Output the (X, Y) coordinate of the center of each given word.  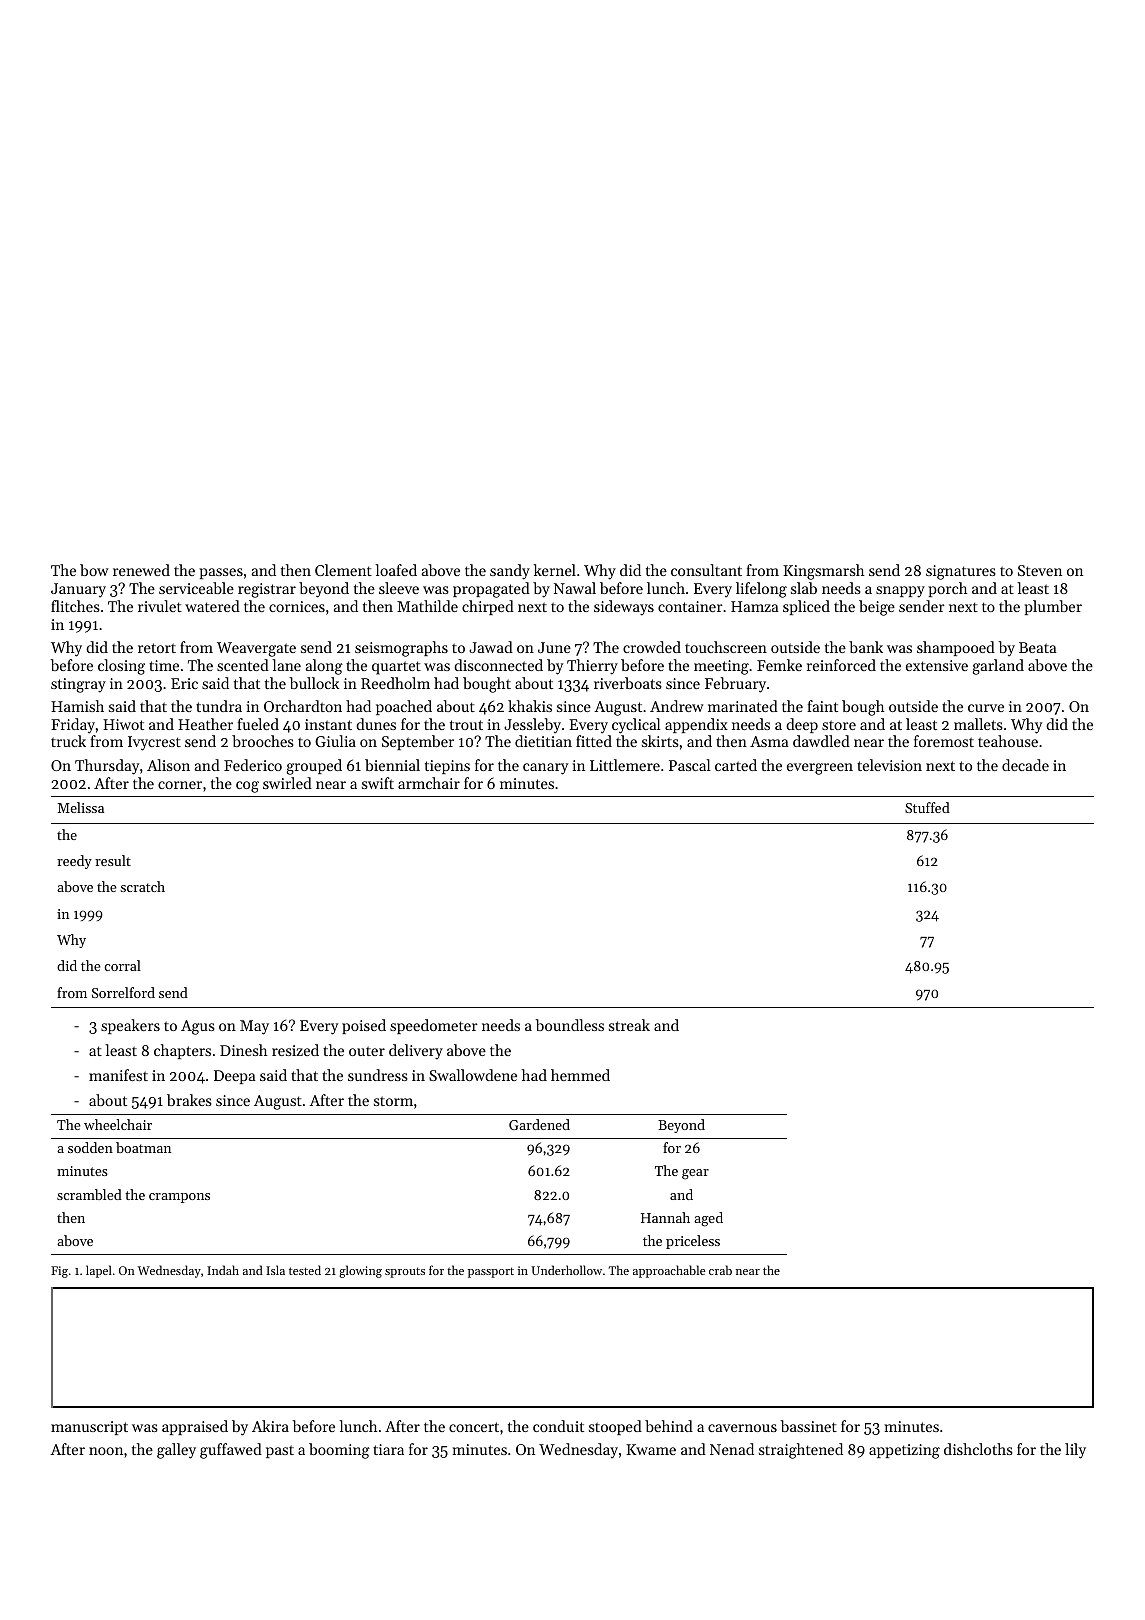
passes (221, 573)
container (690, 606)
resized (295, 1050)
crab (720, 1270)
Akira (270, 1426)
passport (491, 1272)
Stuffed (927, 807)
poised (364, 1026)
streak (629, 1025)
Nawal (575, 588)
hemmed (580, 1075)
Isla (275, 1270)
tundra (219, 706)
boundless (569, 1025)
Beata (1037, 647)
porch (947, 589)
